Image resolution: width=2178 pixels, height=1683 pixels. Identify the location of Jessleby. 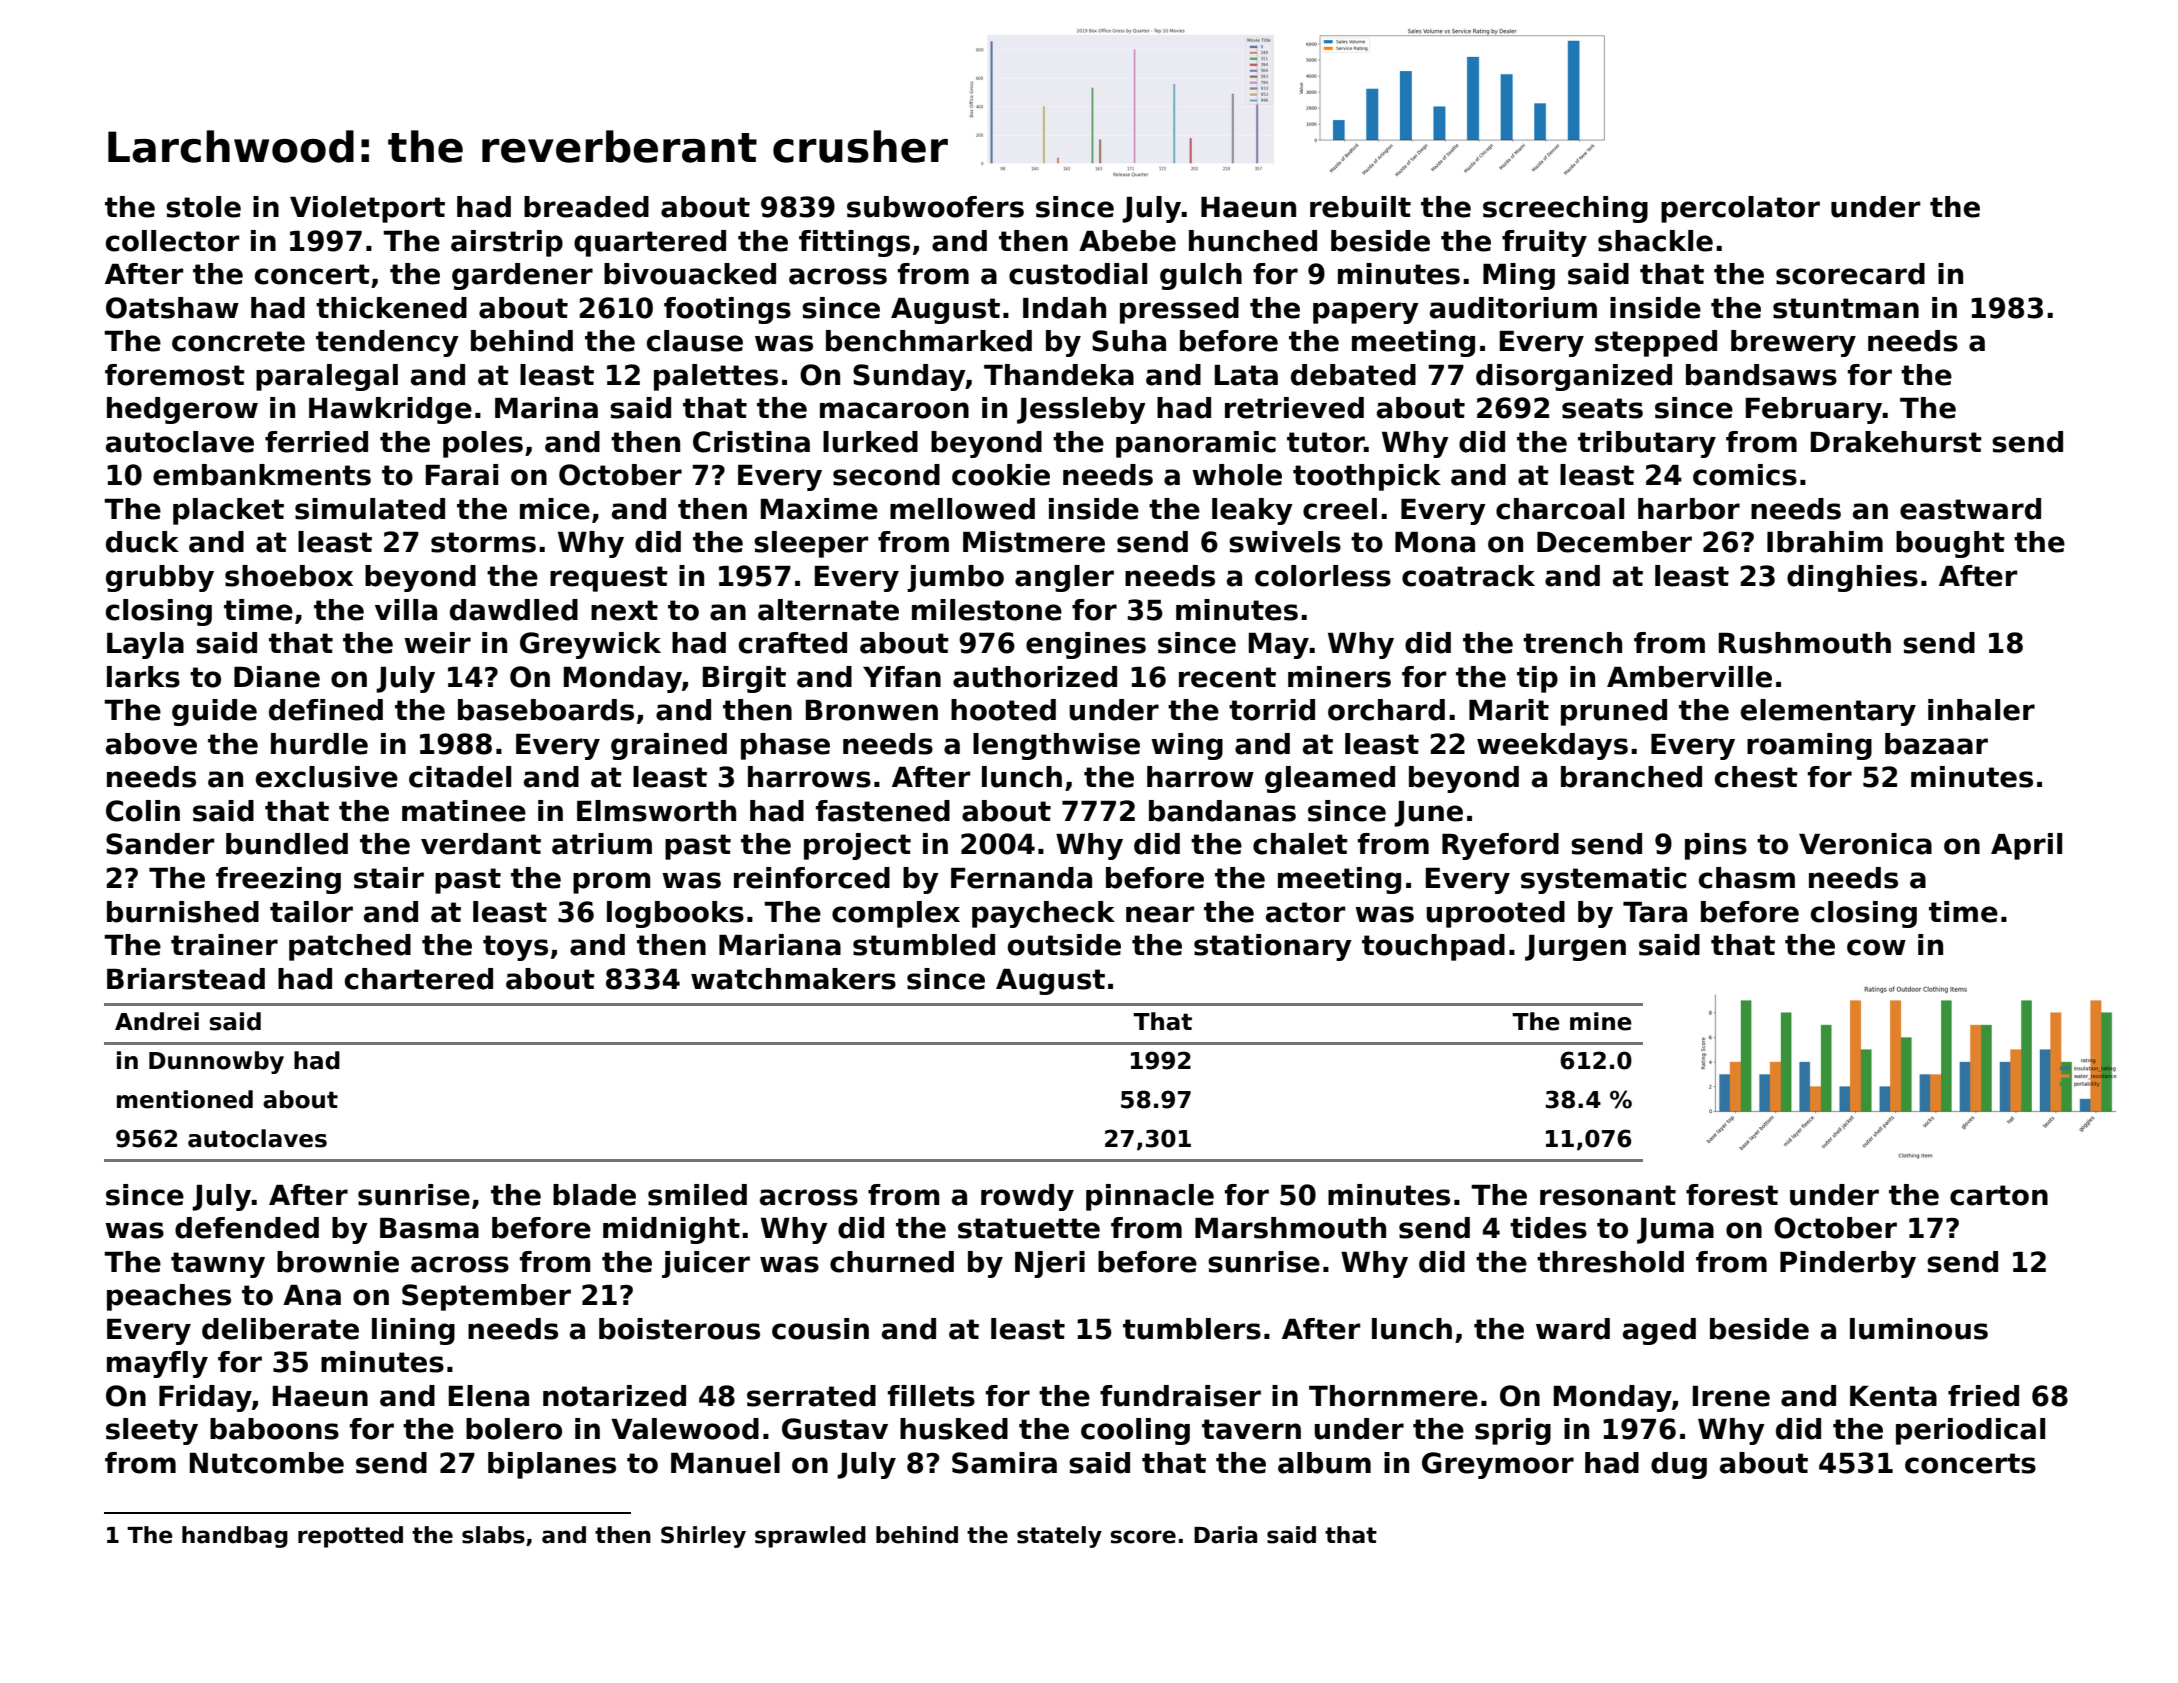
(1081, 410).
